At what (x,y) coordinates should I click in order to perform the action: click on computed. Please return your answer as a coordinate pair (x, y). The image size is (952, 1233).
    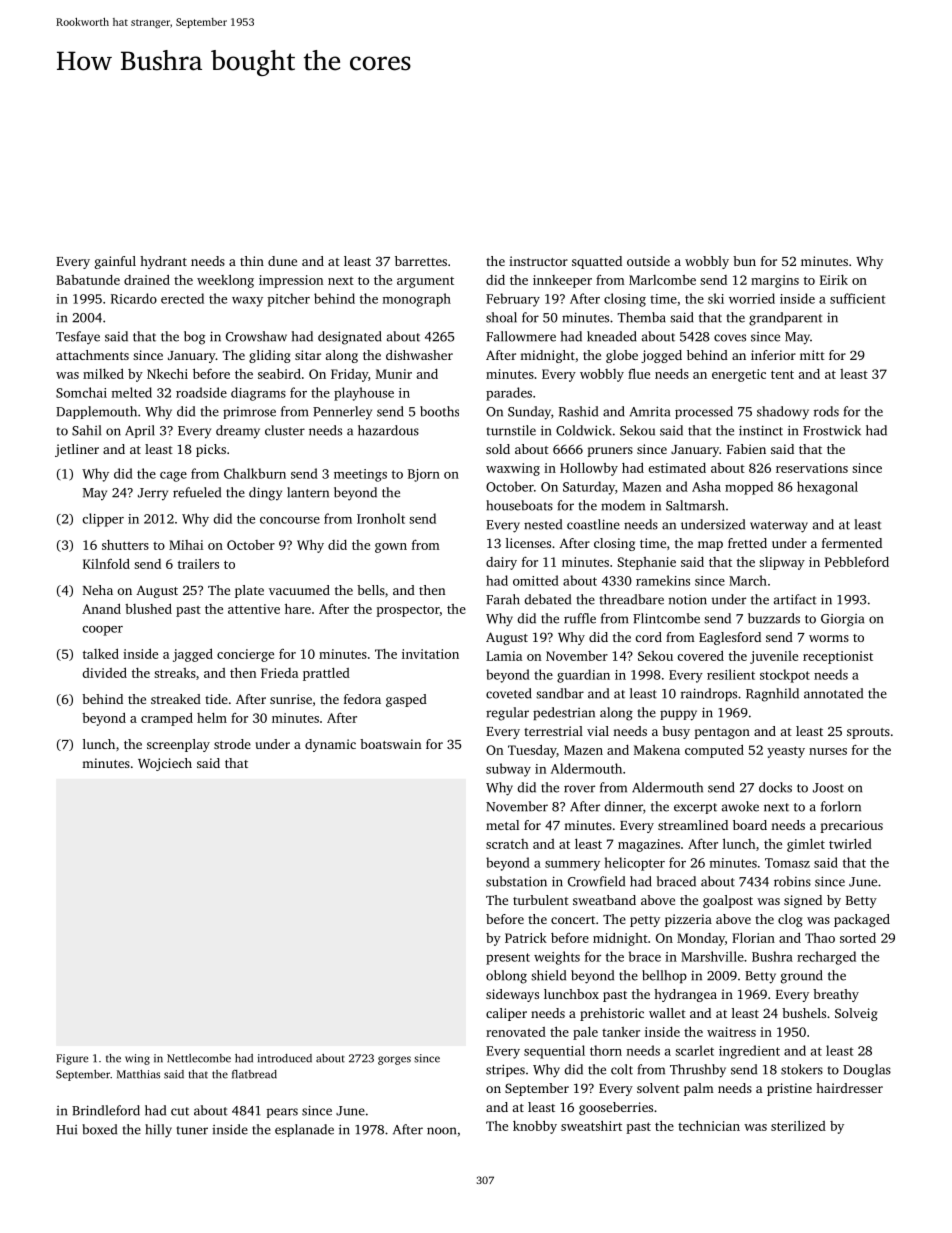
    Looking at the image, I should click on (714, 751).
